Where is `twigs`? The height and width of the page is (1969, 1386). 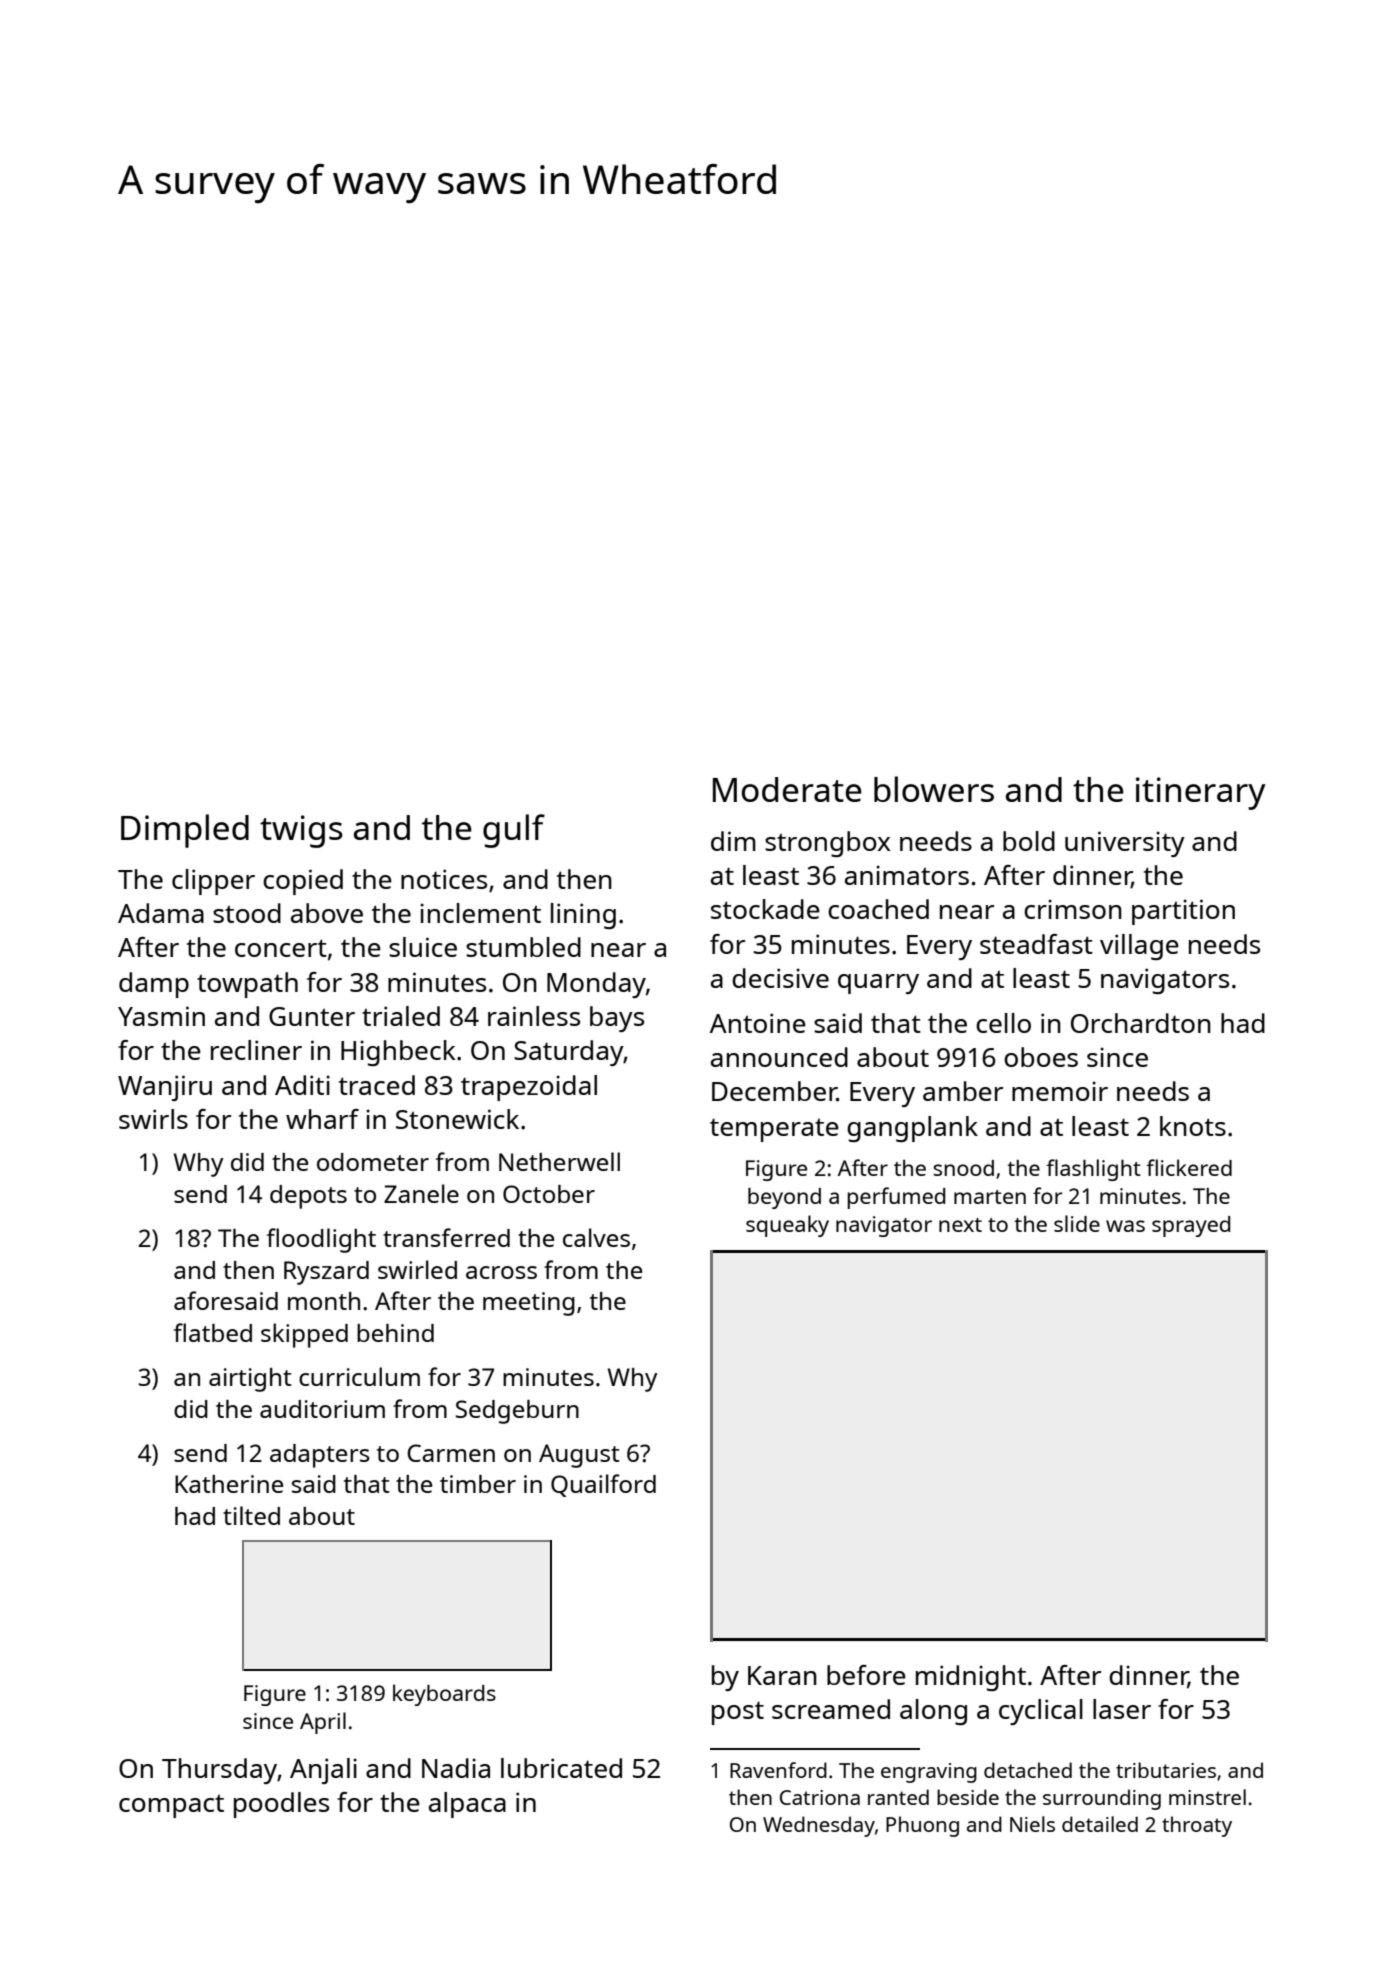
twigs is located at coordinates (301, 831).
